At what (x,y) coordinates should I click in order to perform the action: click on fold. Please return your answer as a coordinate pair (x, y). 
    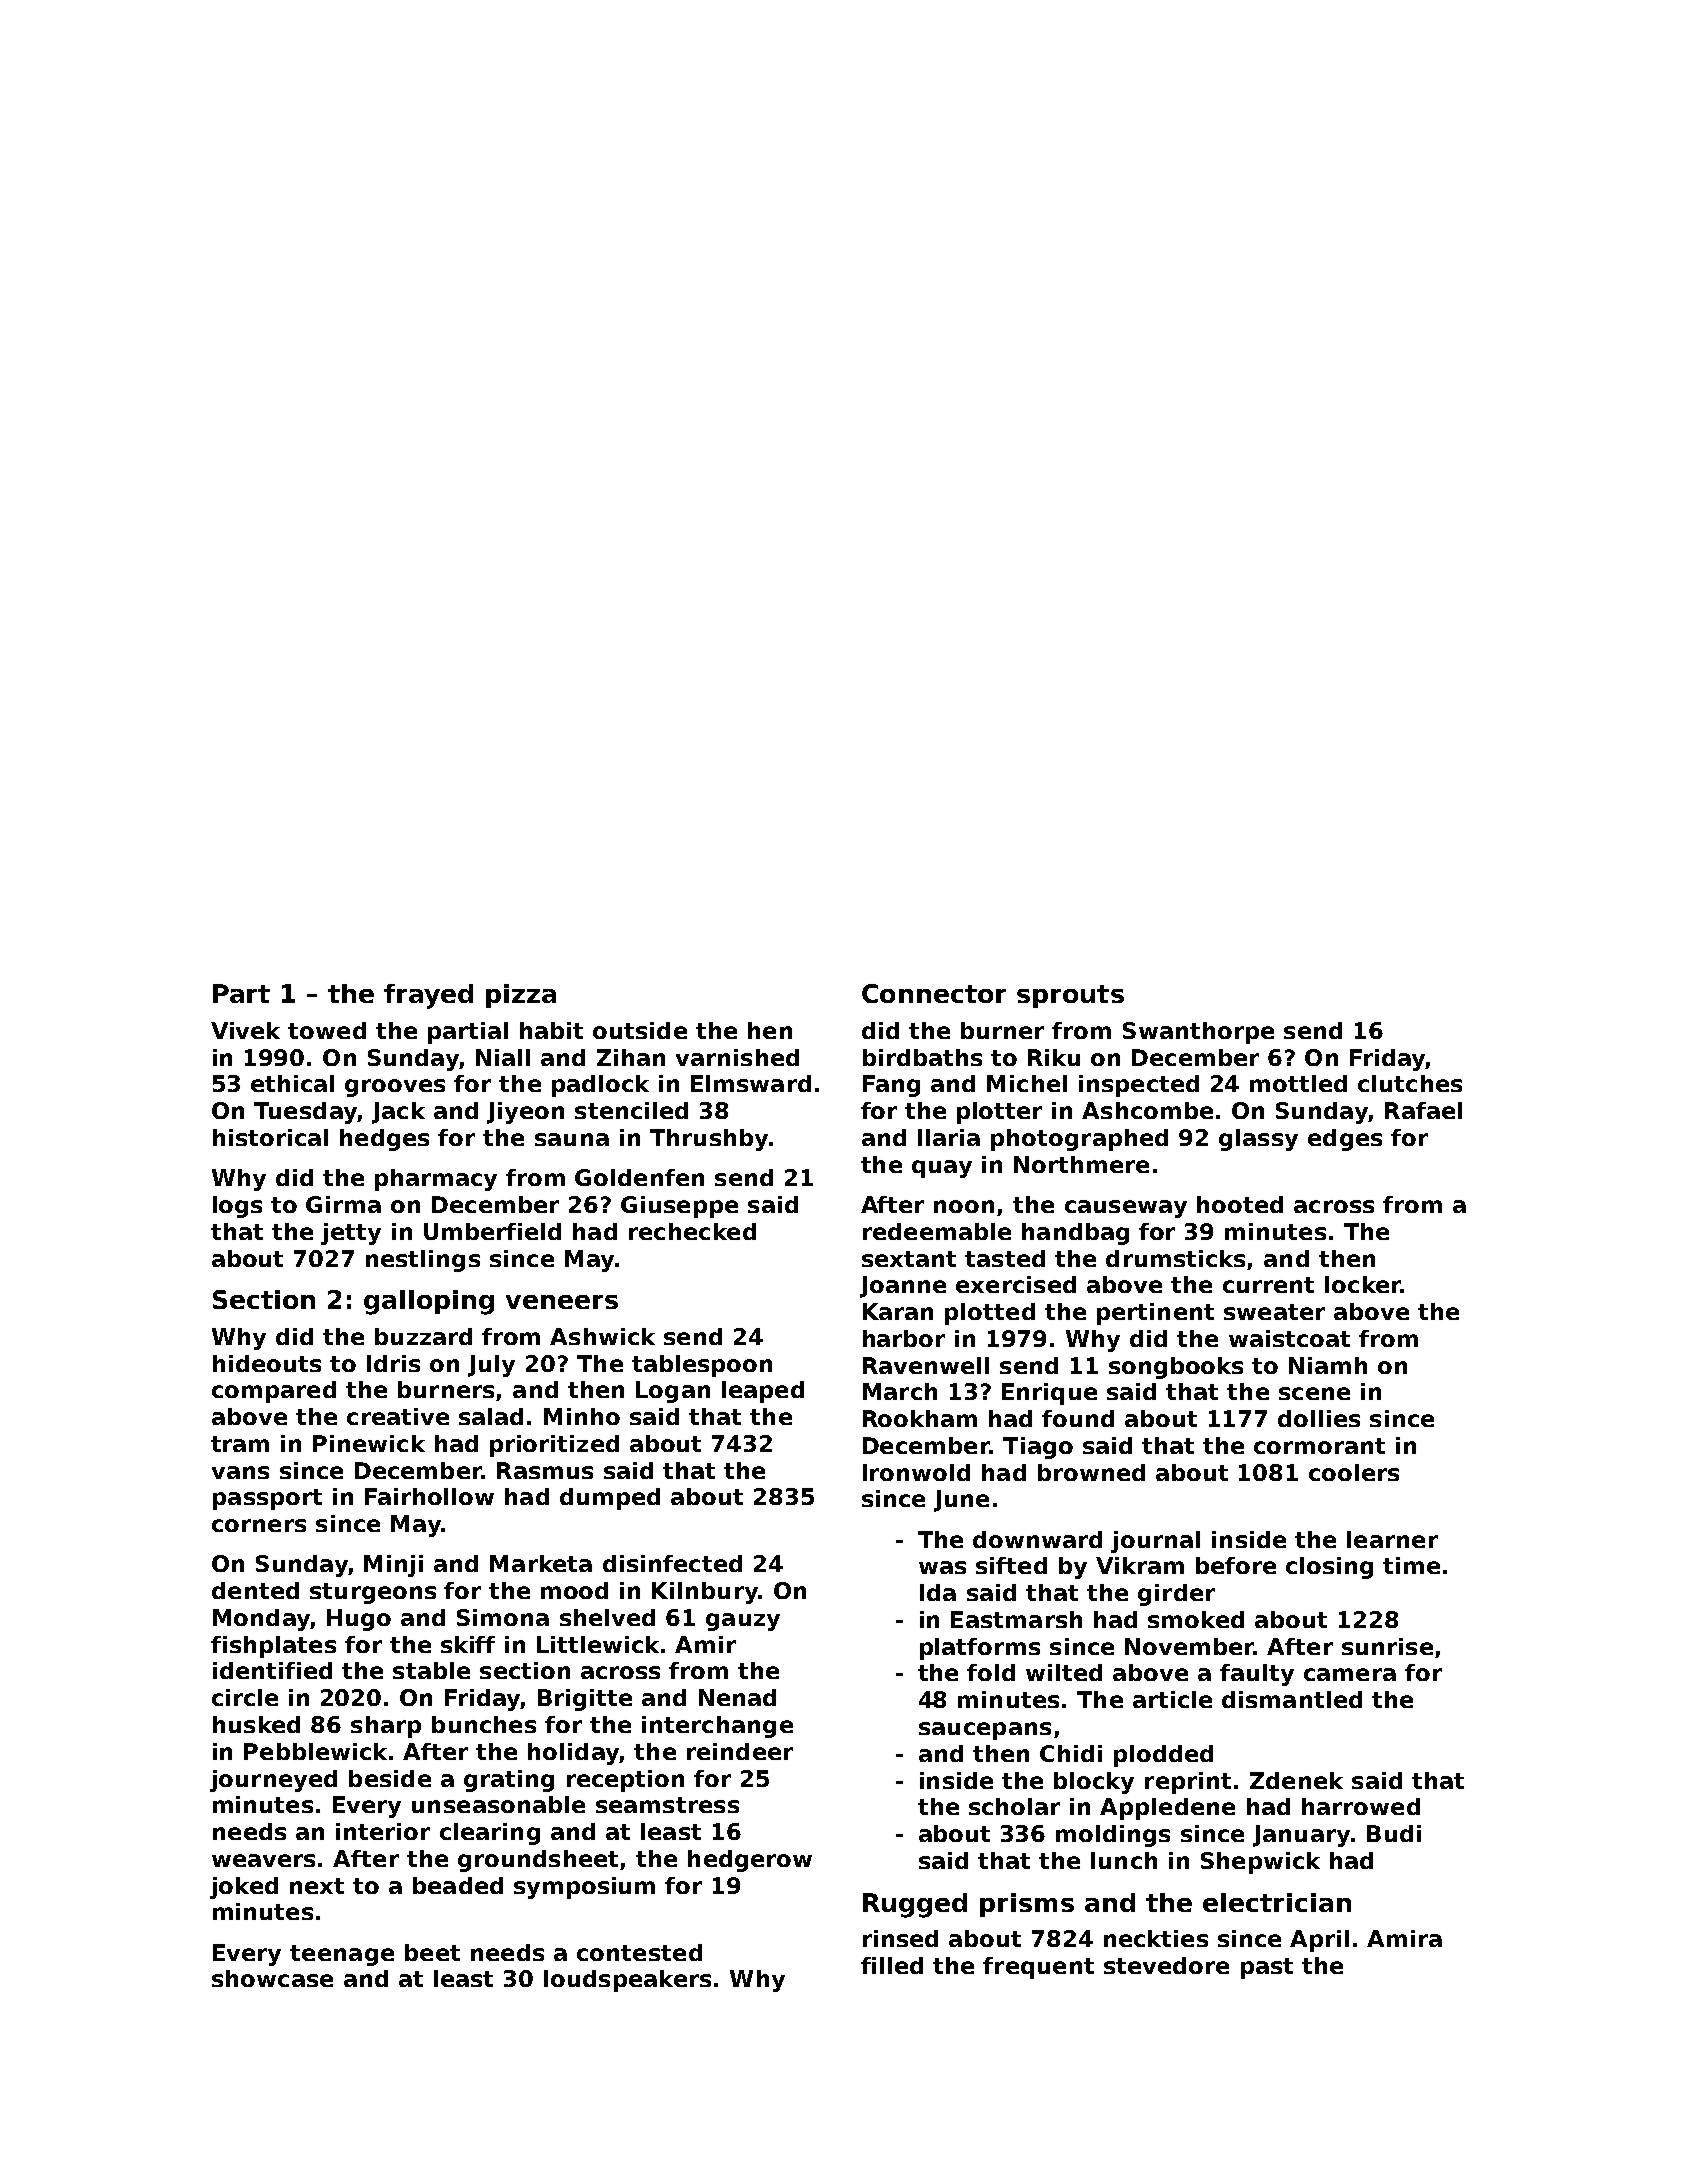
    Looking at the image, I should click on (991, 1672).
